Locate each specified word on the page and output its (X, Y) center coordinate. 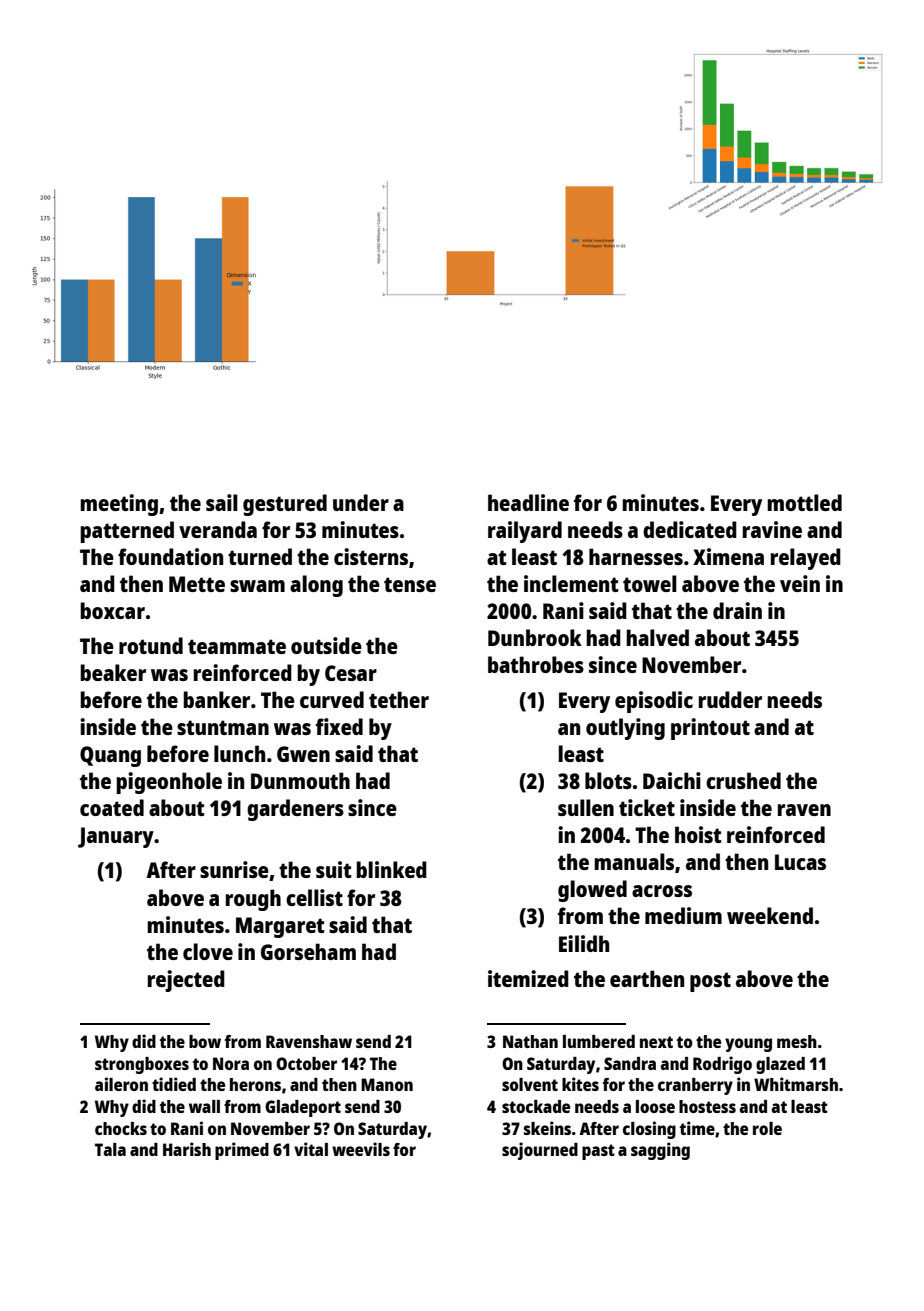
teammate (237, 646)
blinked (391, 869)
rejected (186, 981)
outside (326, 645)
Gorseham (308, 951)
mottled (804, 502)
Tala (110, 1149)
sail (222, 502)
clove (208, 951)
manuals (634, 861)
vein (800, 583)
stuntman (223, 727)
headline (528, 502)
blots (608, 780)
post (710, 982)
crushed (743, 780)
